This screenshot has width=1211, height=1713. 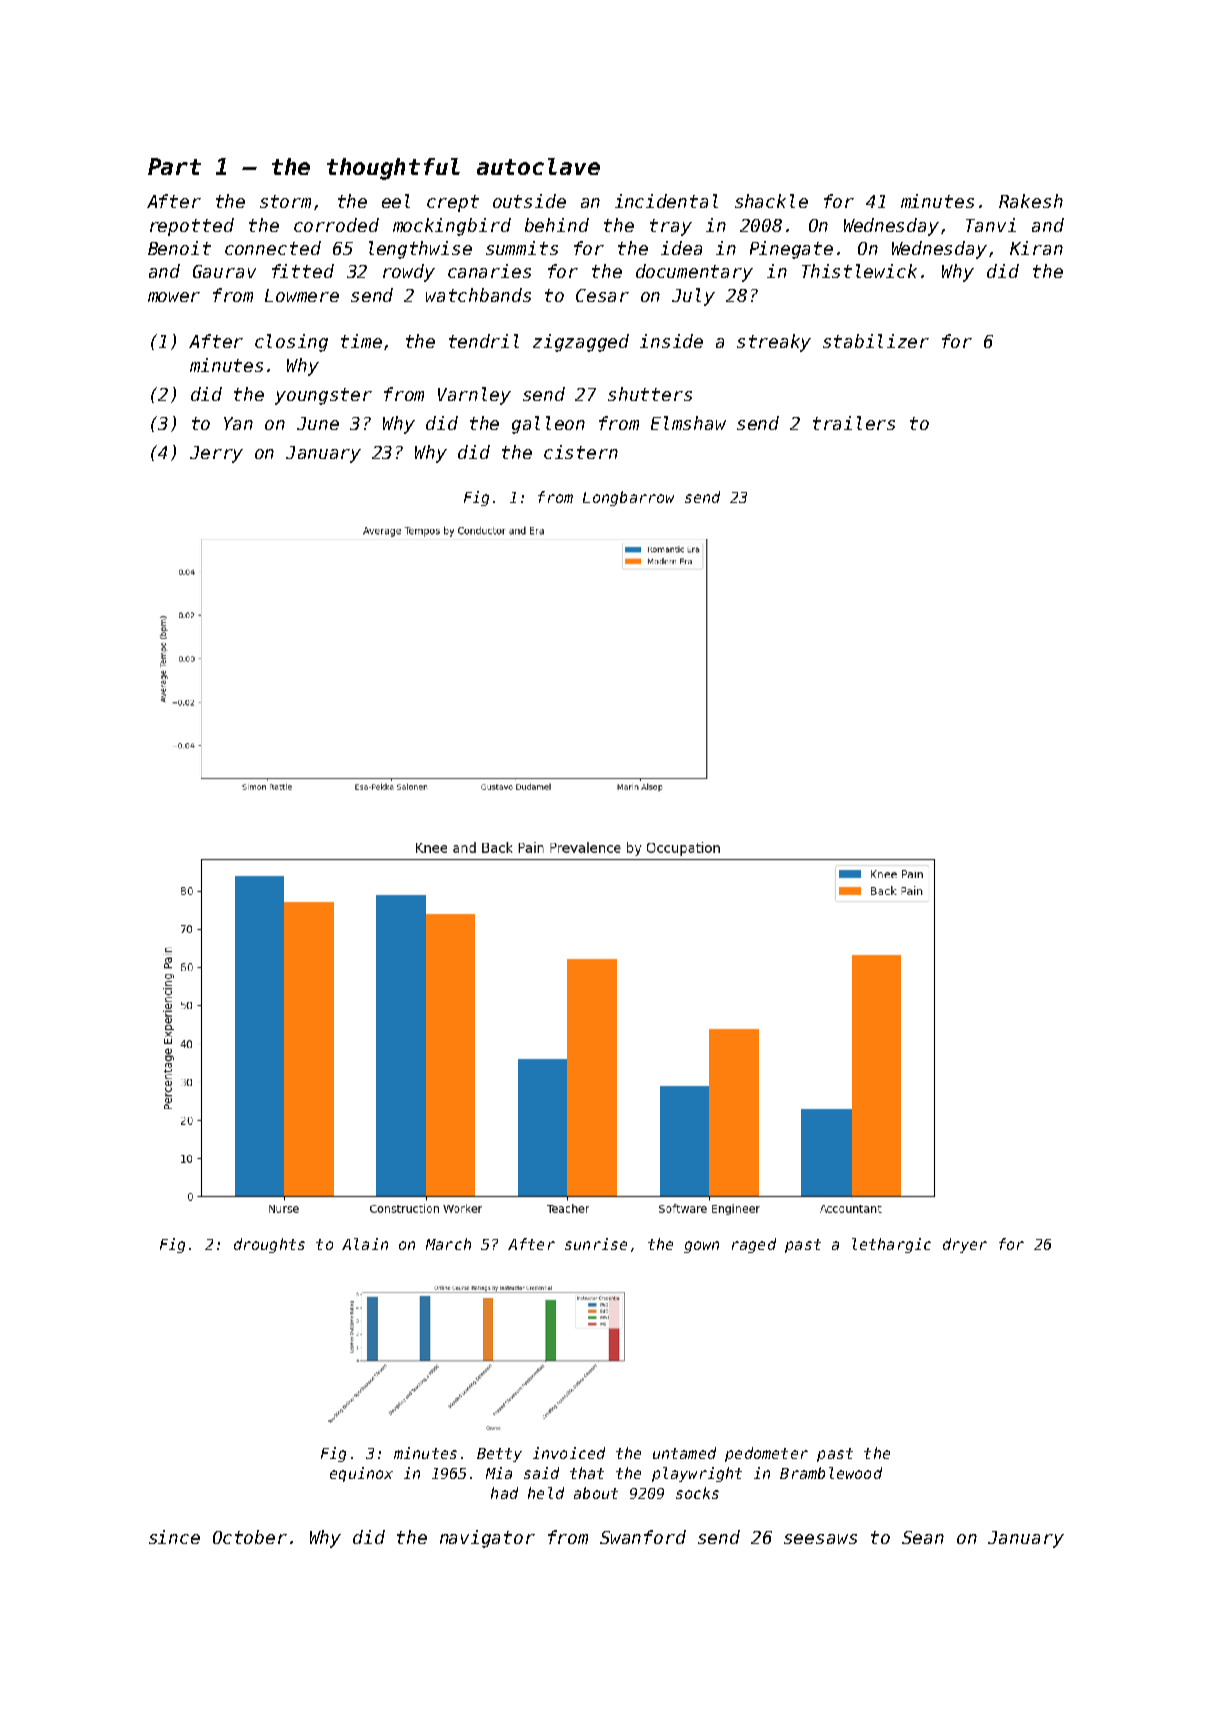 What do you see at coordinates (596, 1244) in the screenshot?
I see `sunrise` at bounding box center [596, 1244].
